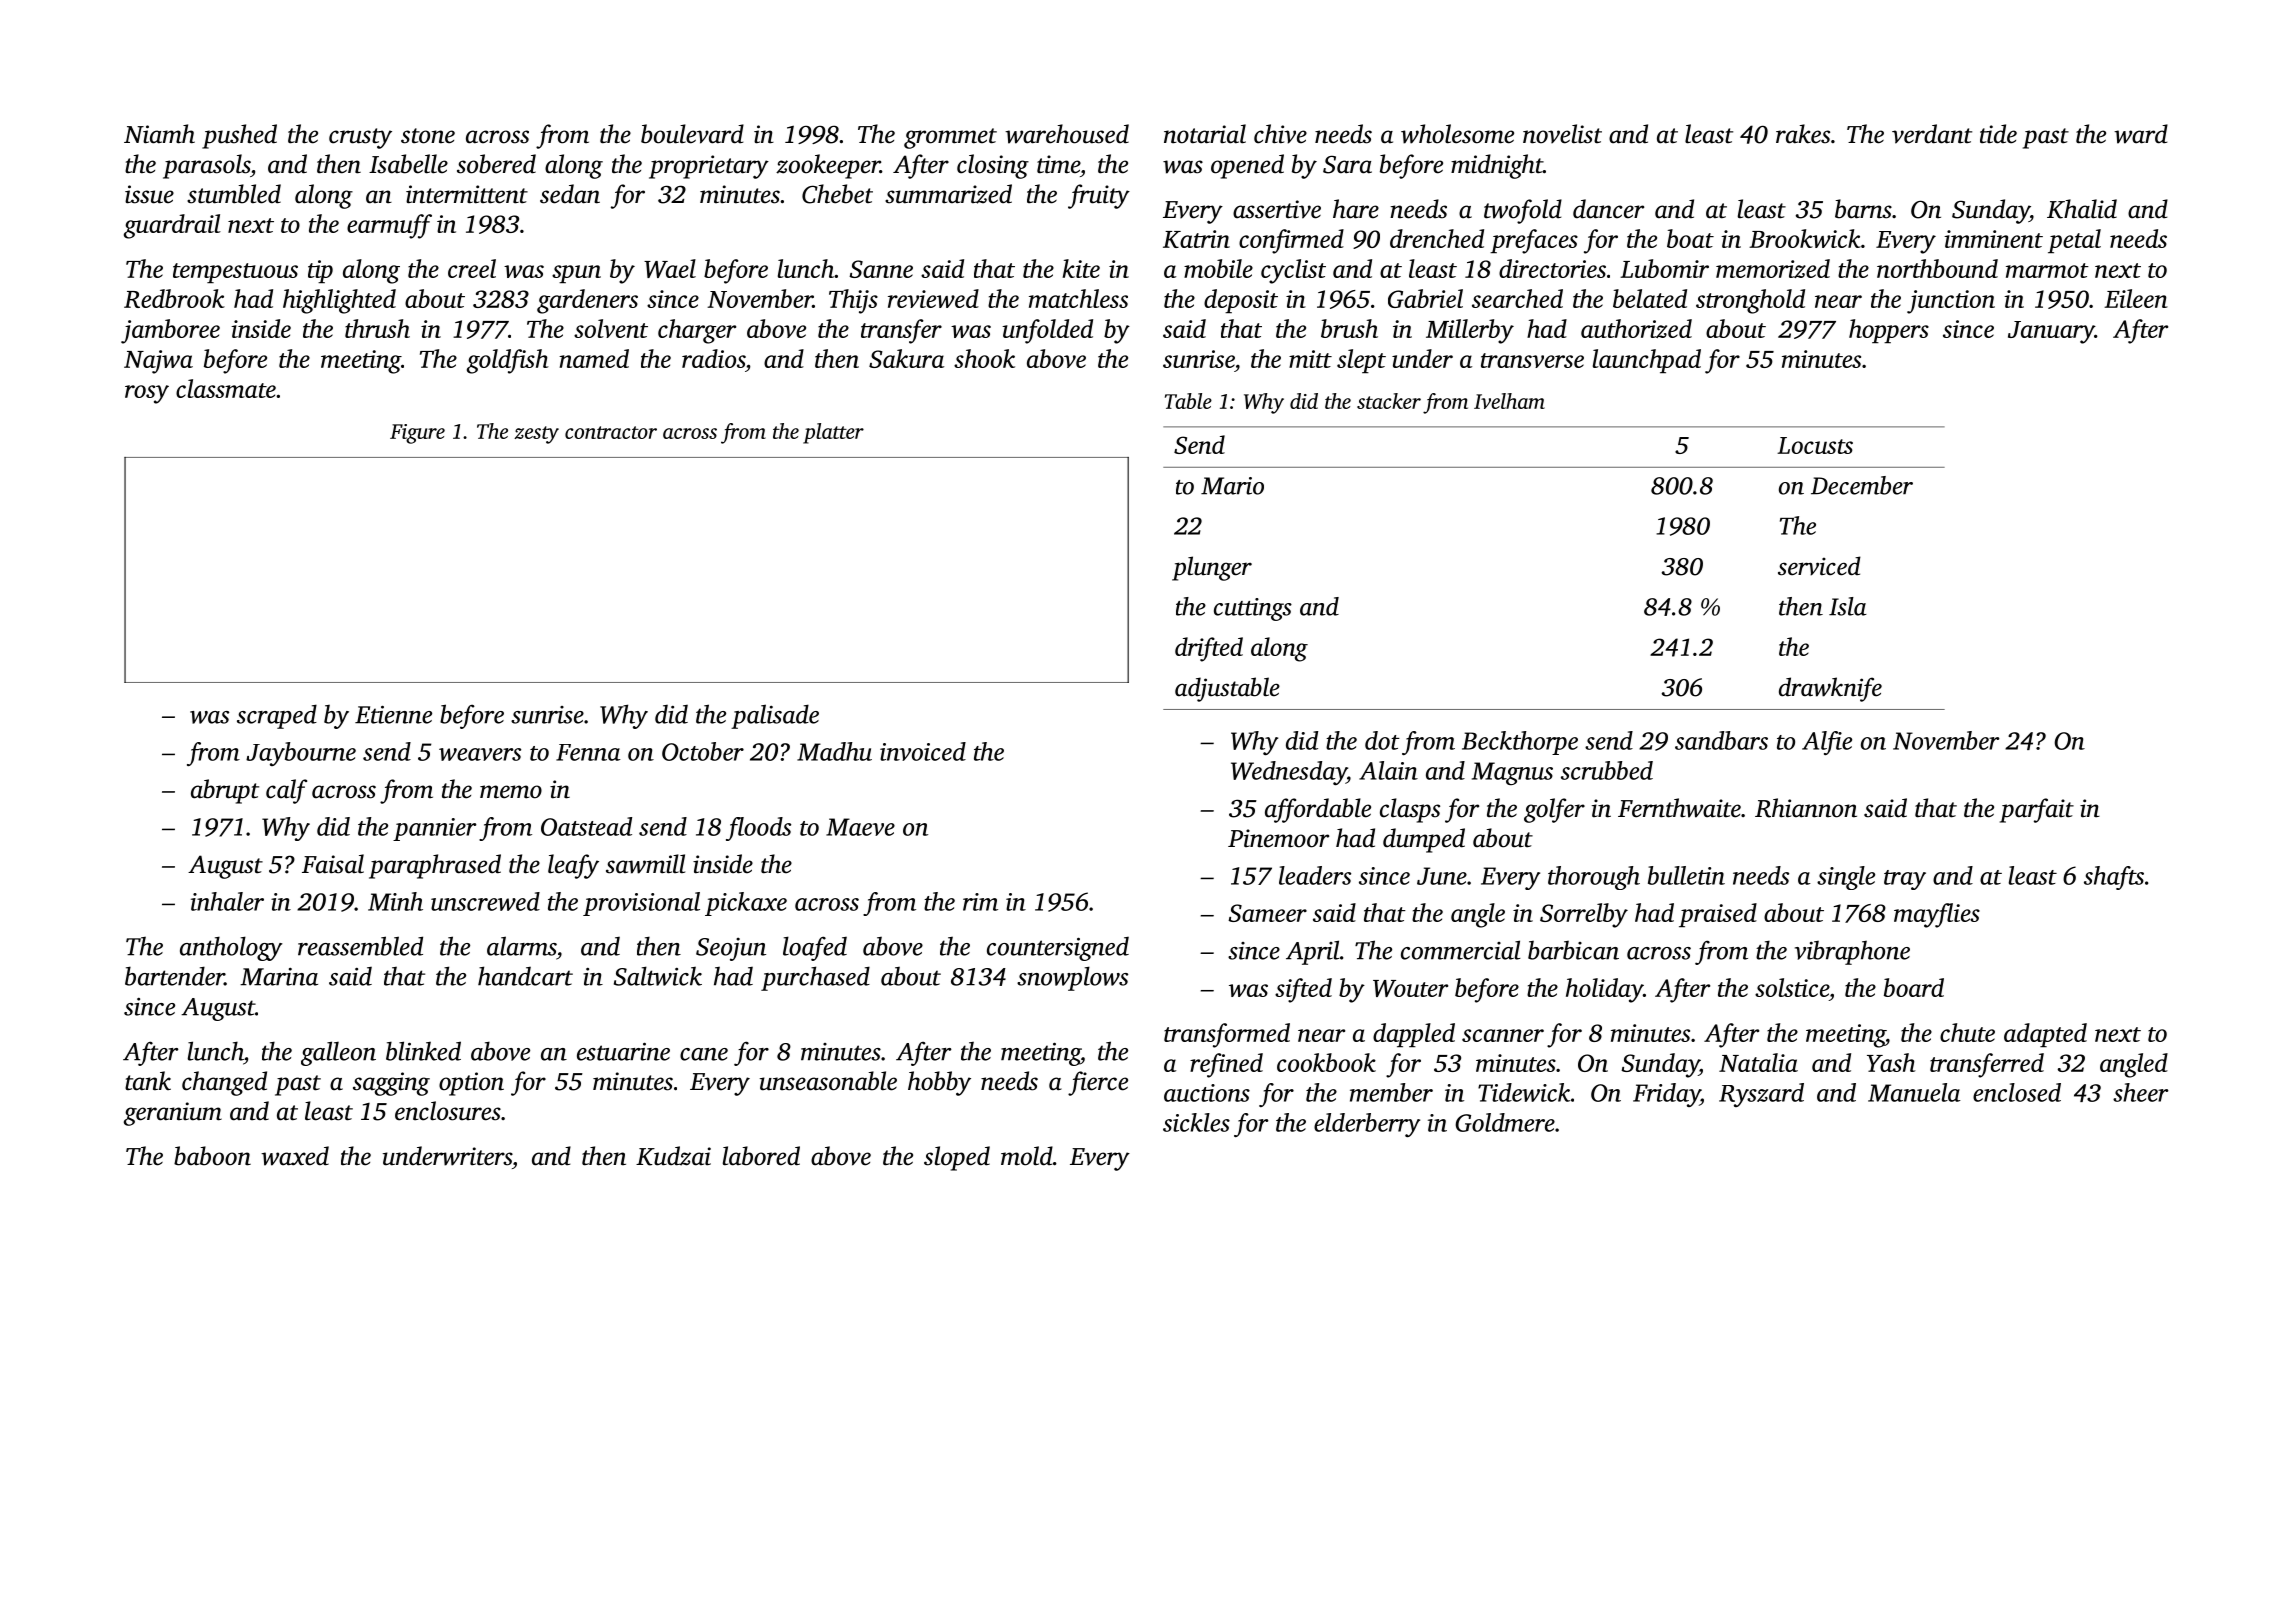 The image size is (2292, 1620). What do you see at coordinates (485, 901) in the page?
I see `unscrewed` at bounding box center [485, 901].
